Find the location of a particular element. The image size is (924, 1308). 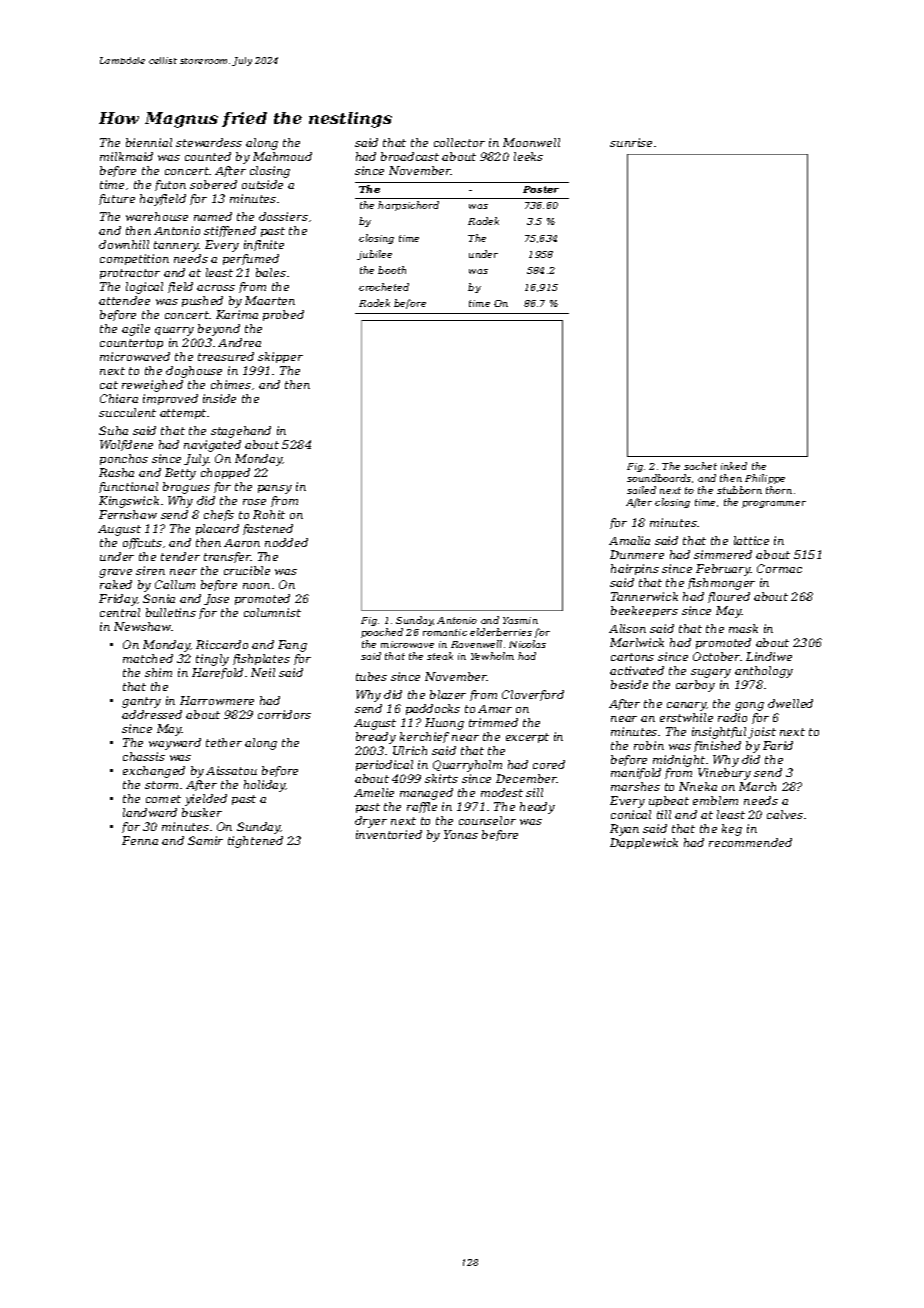

inked is located at coordinates (734, 466).
